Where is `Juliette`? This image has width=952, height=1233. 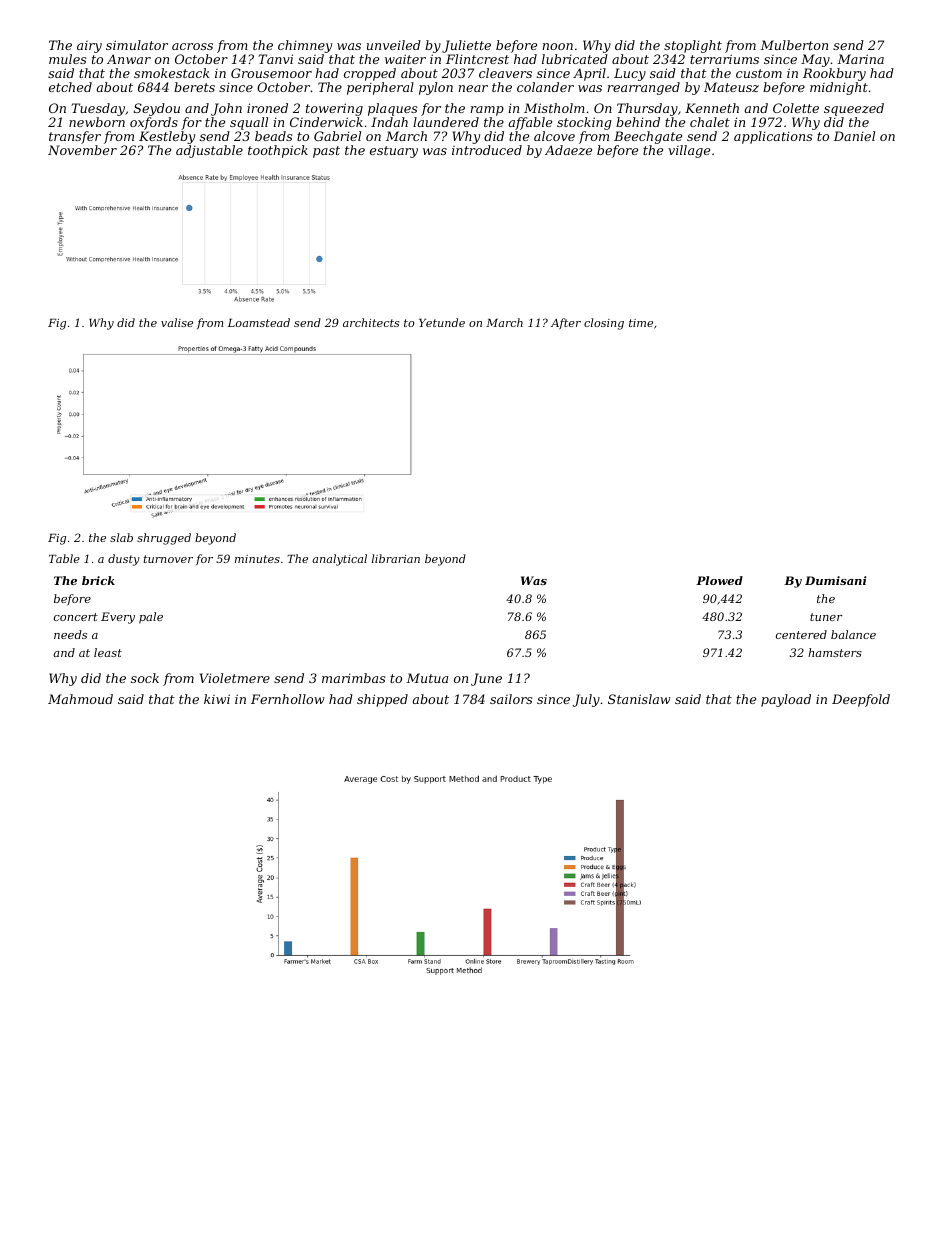
Juliette is located at coordinates (466, 46).
